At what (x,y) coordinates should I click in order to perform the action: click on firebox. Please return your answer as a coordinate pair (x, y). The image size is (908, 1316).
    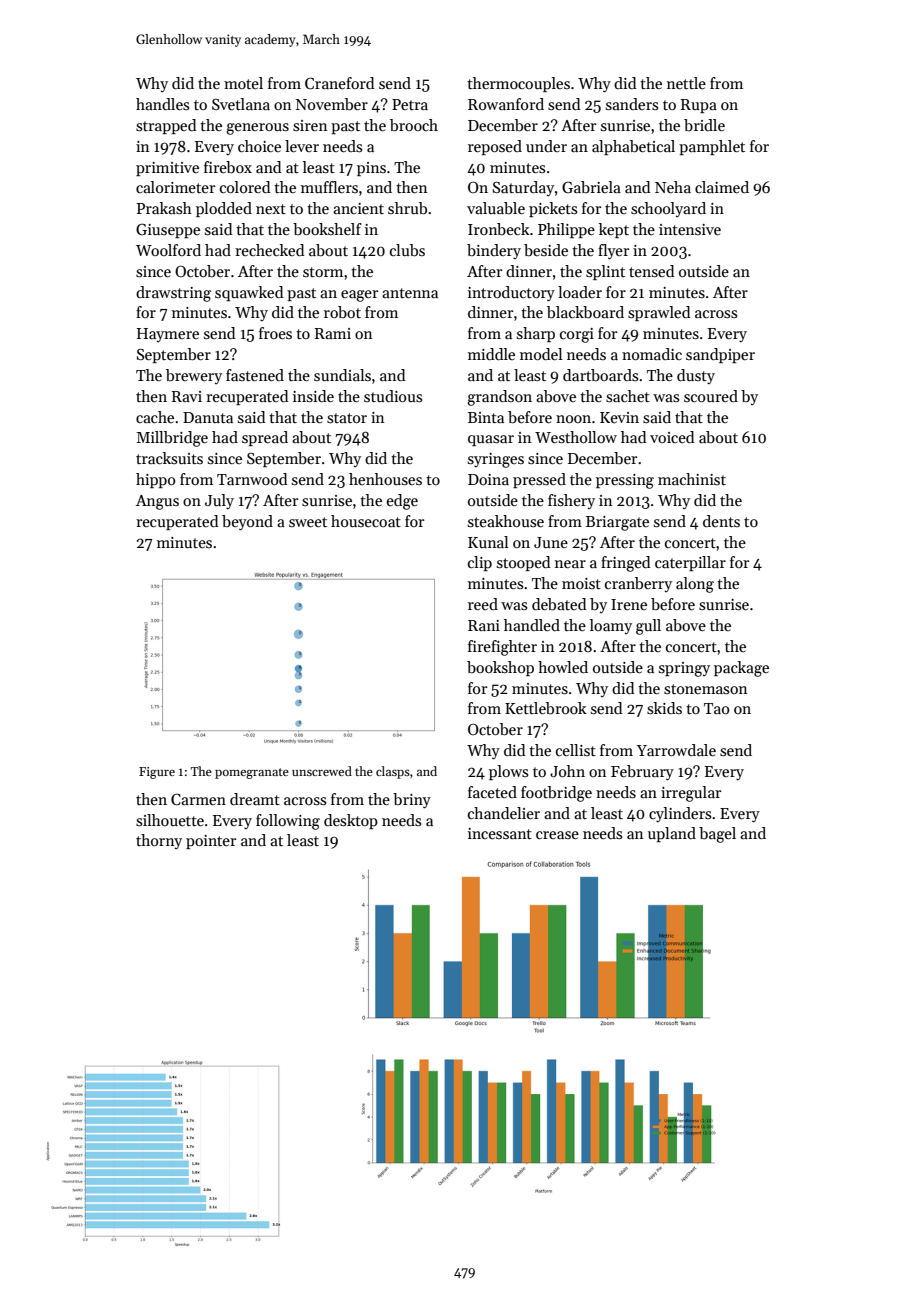
    Looking at the image, I should click on (228, 167).
